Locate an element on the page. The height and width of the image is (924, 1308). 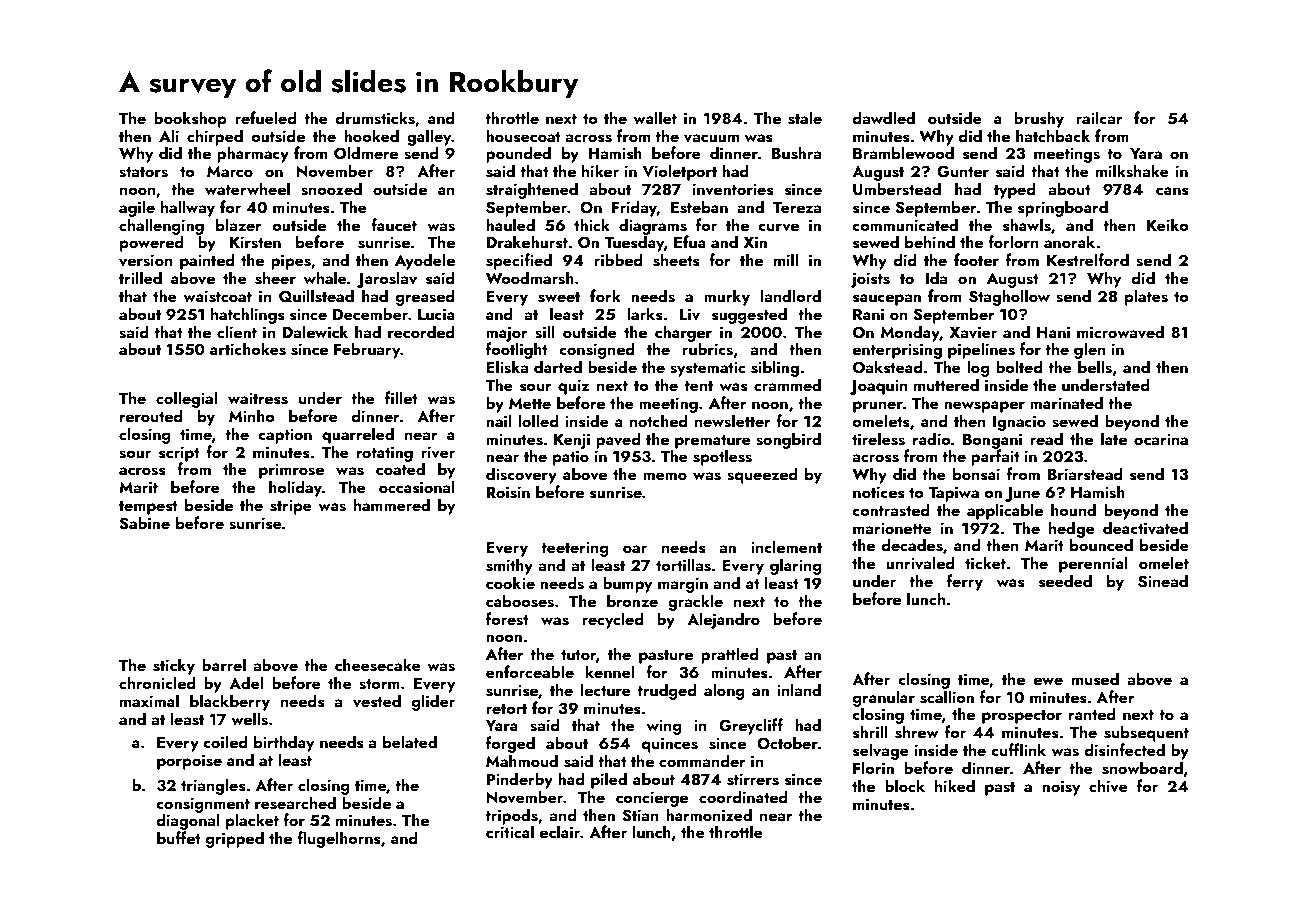
birthday is located at coordinates (284, 743).
